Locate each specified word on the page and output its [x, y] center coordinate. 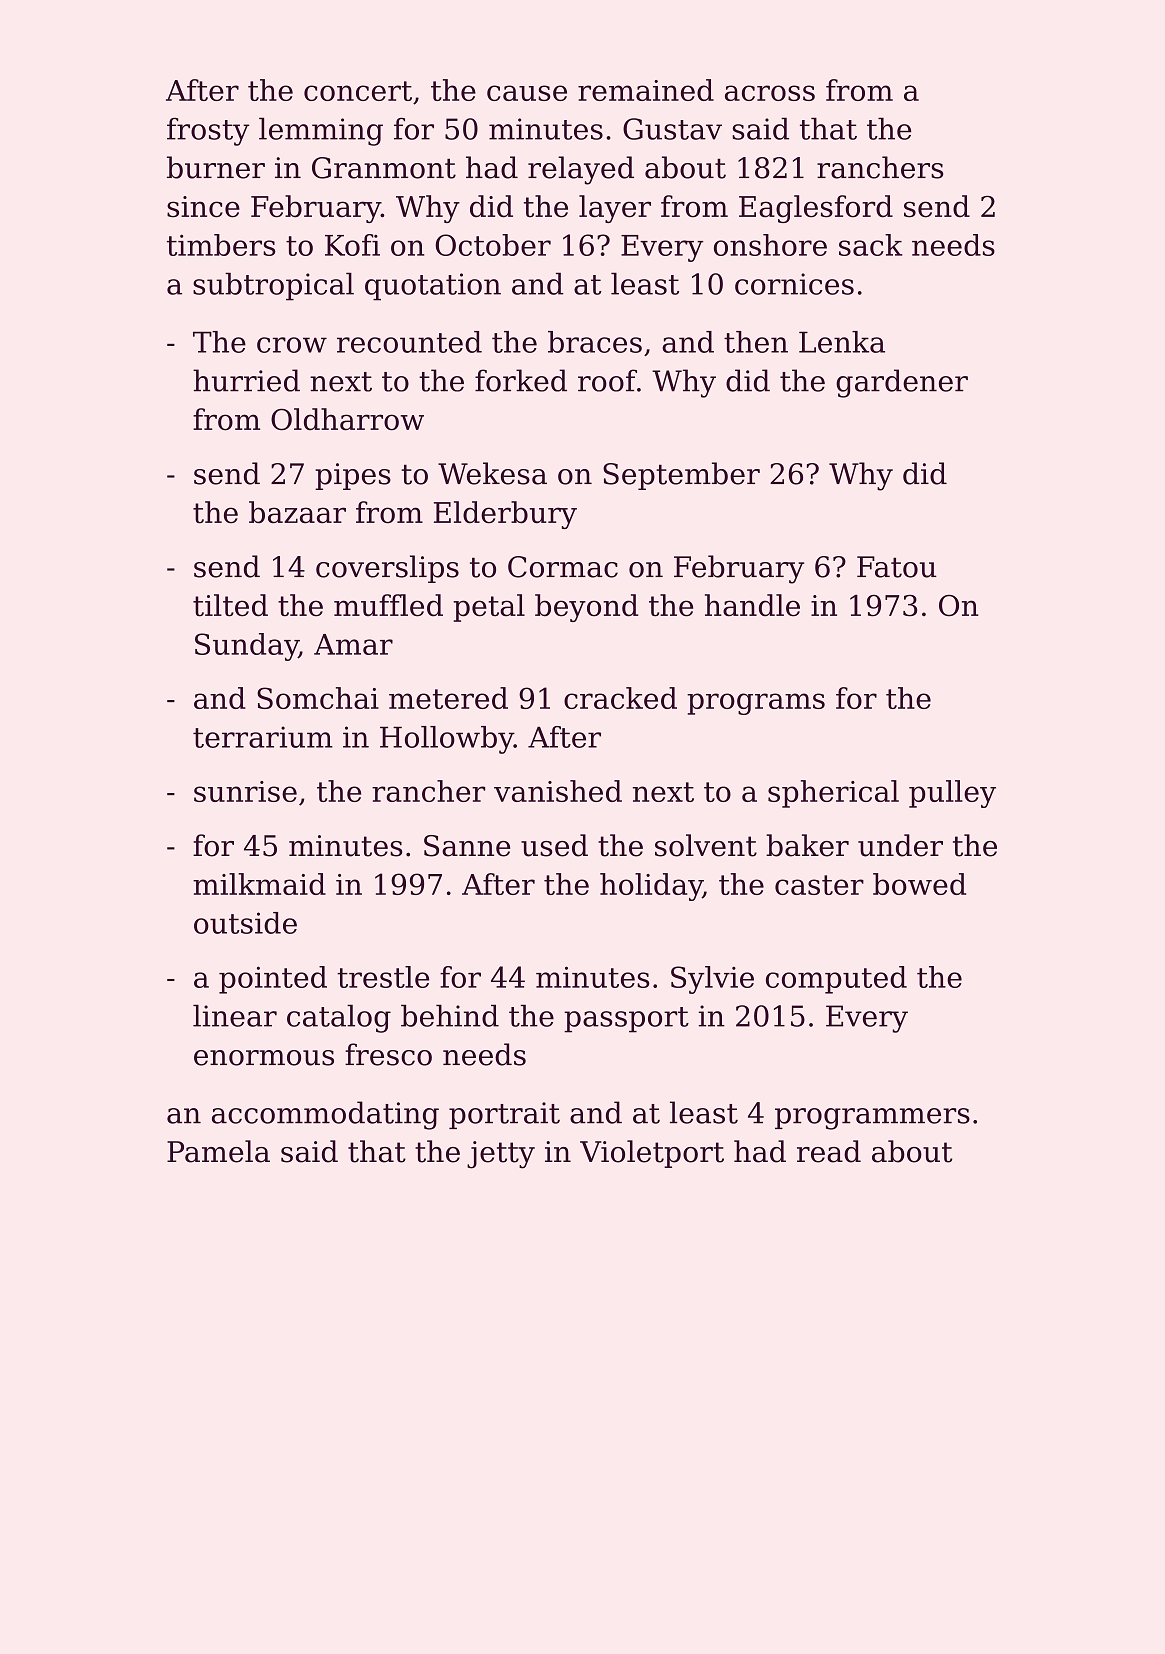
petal [489, 608]
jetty [501, 1155]
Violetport [652, 1154]
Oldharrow [347, 419]
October [493, 245]
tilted [230, 605]
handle [752, 605]
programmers [872, 1119]
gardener [902, 383]
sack [871, 245]
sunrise [245, 791]
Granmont [384, 168]
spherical [833, 794]
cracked [620, 698]
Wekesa [492, 473]
